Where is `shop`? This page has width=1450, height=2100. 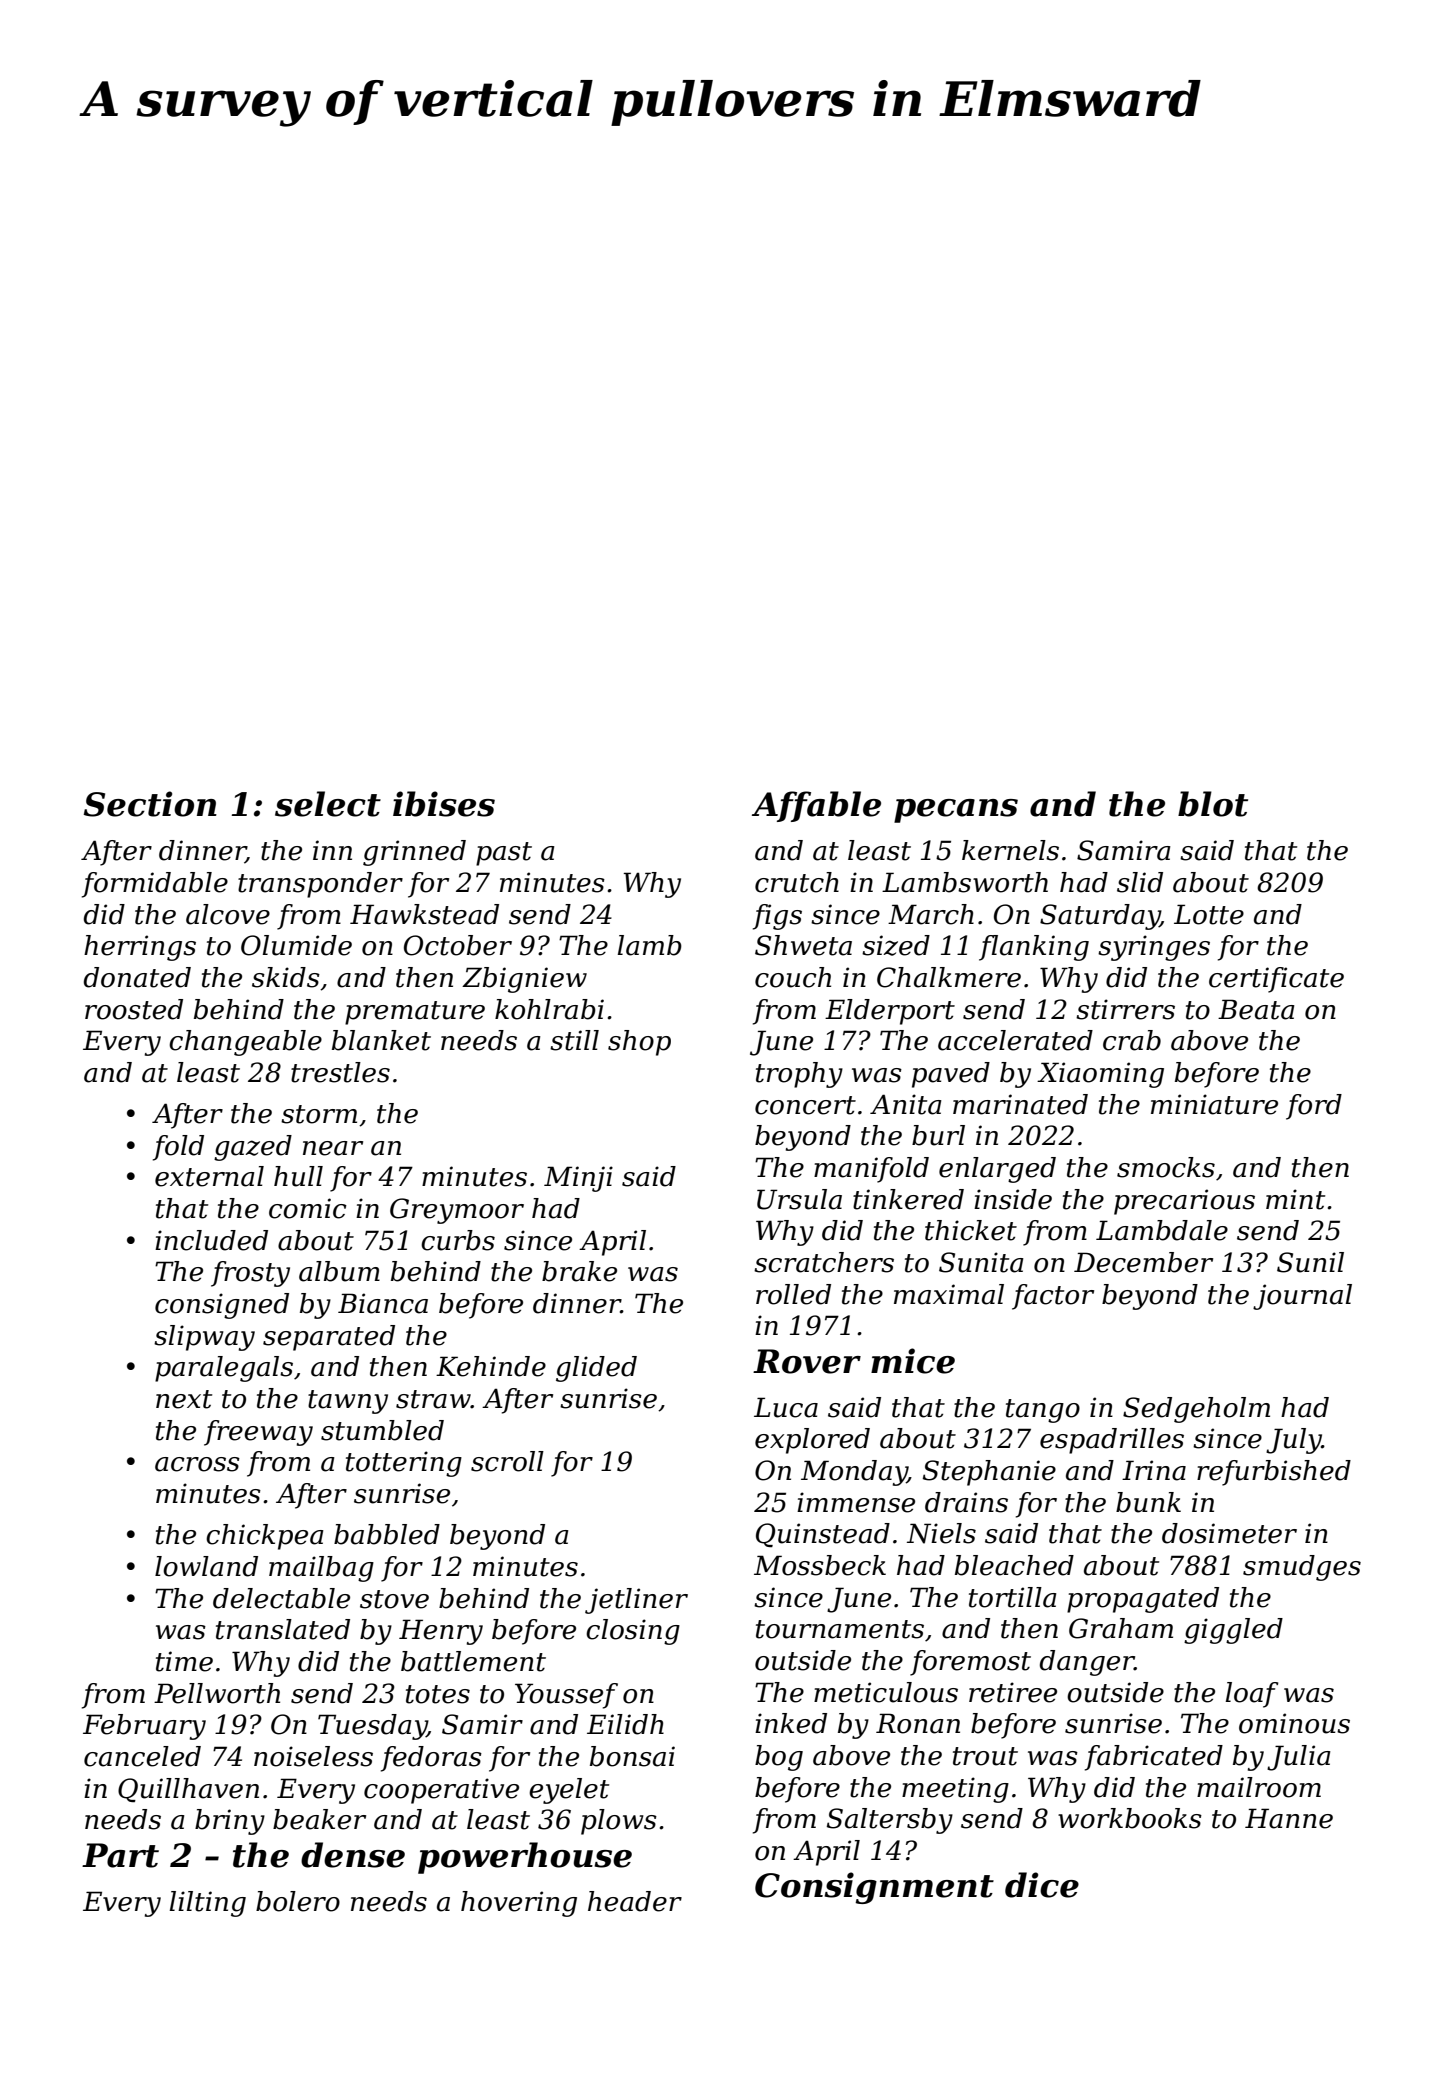
shop is located at coordinates (639, 1043).
